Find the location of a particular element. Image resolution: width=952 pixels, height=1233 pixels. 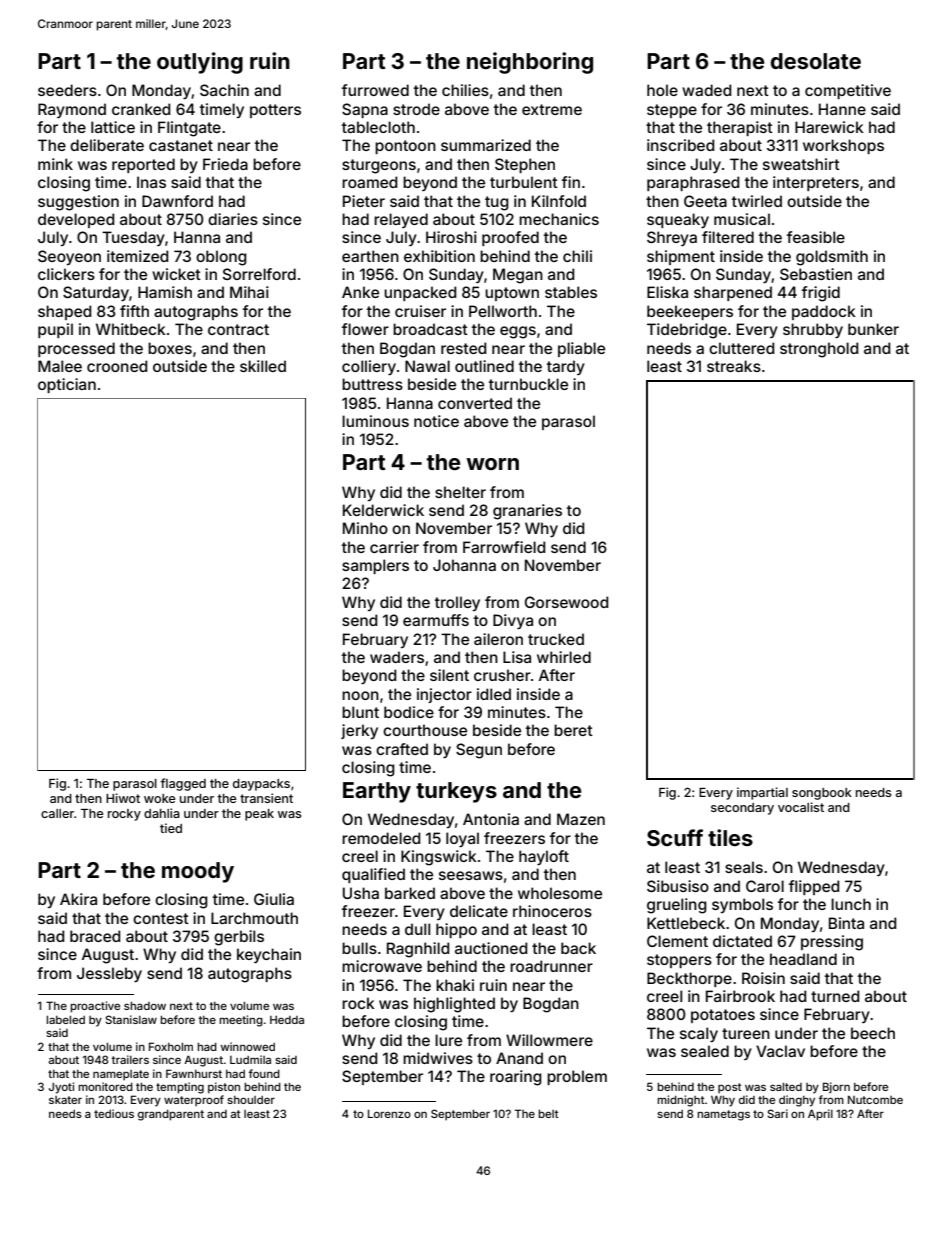

caller is located at coordinates (57, 813).
